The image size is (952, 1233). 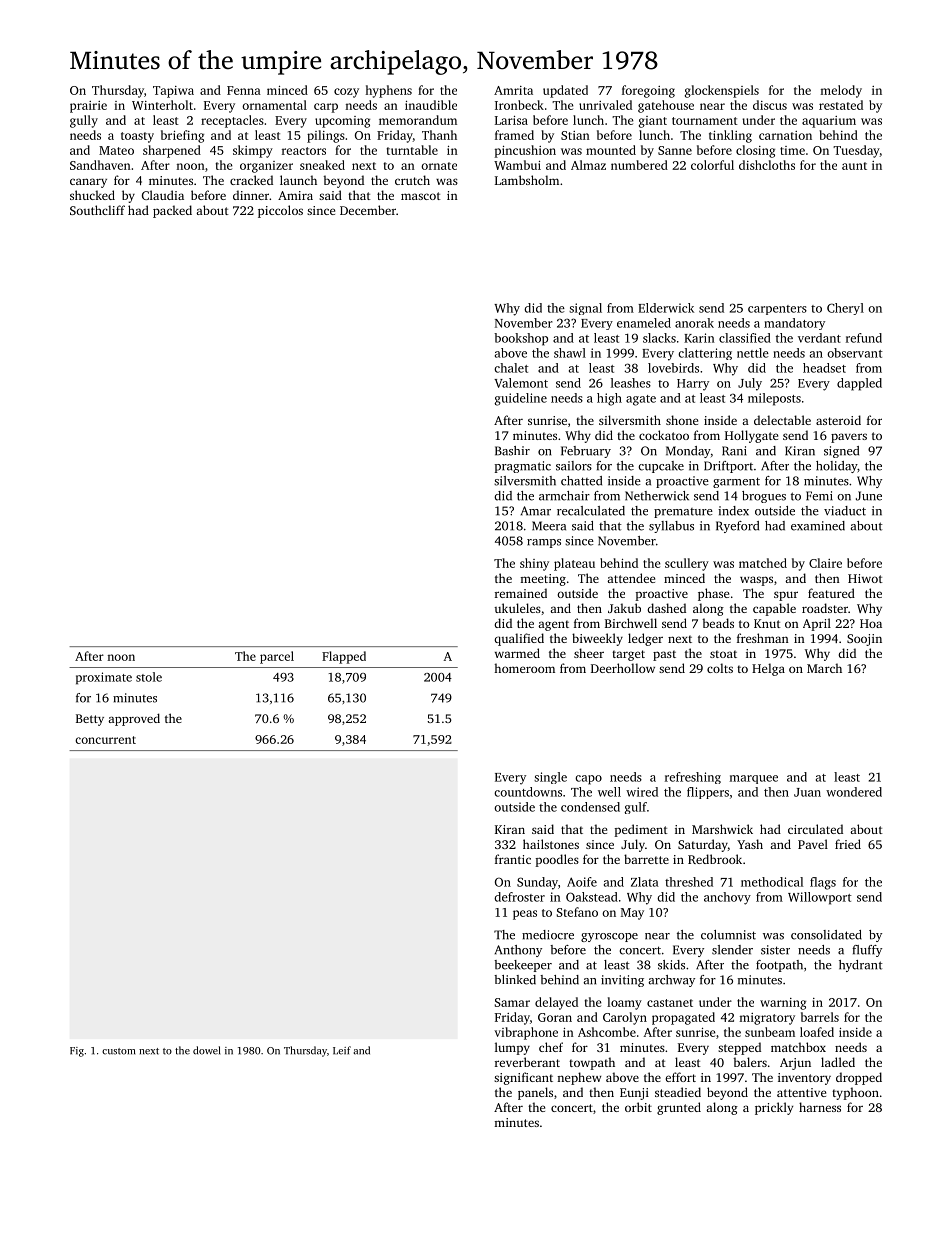 I want to click on single, so click(x=550, y=778).
